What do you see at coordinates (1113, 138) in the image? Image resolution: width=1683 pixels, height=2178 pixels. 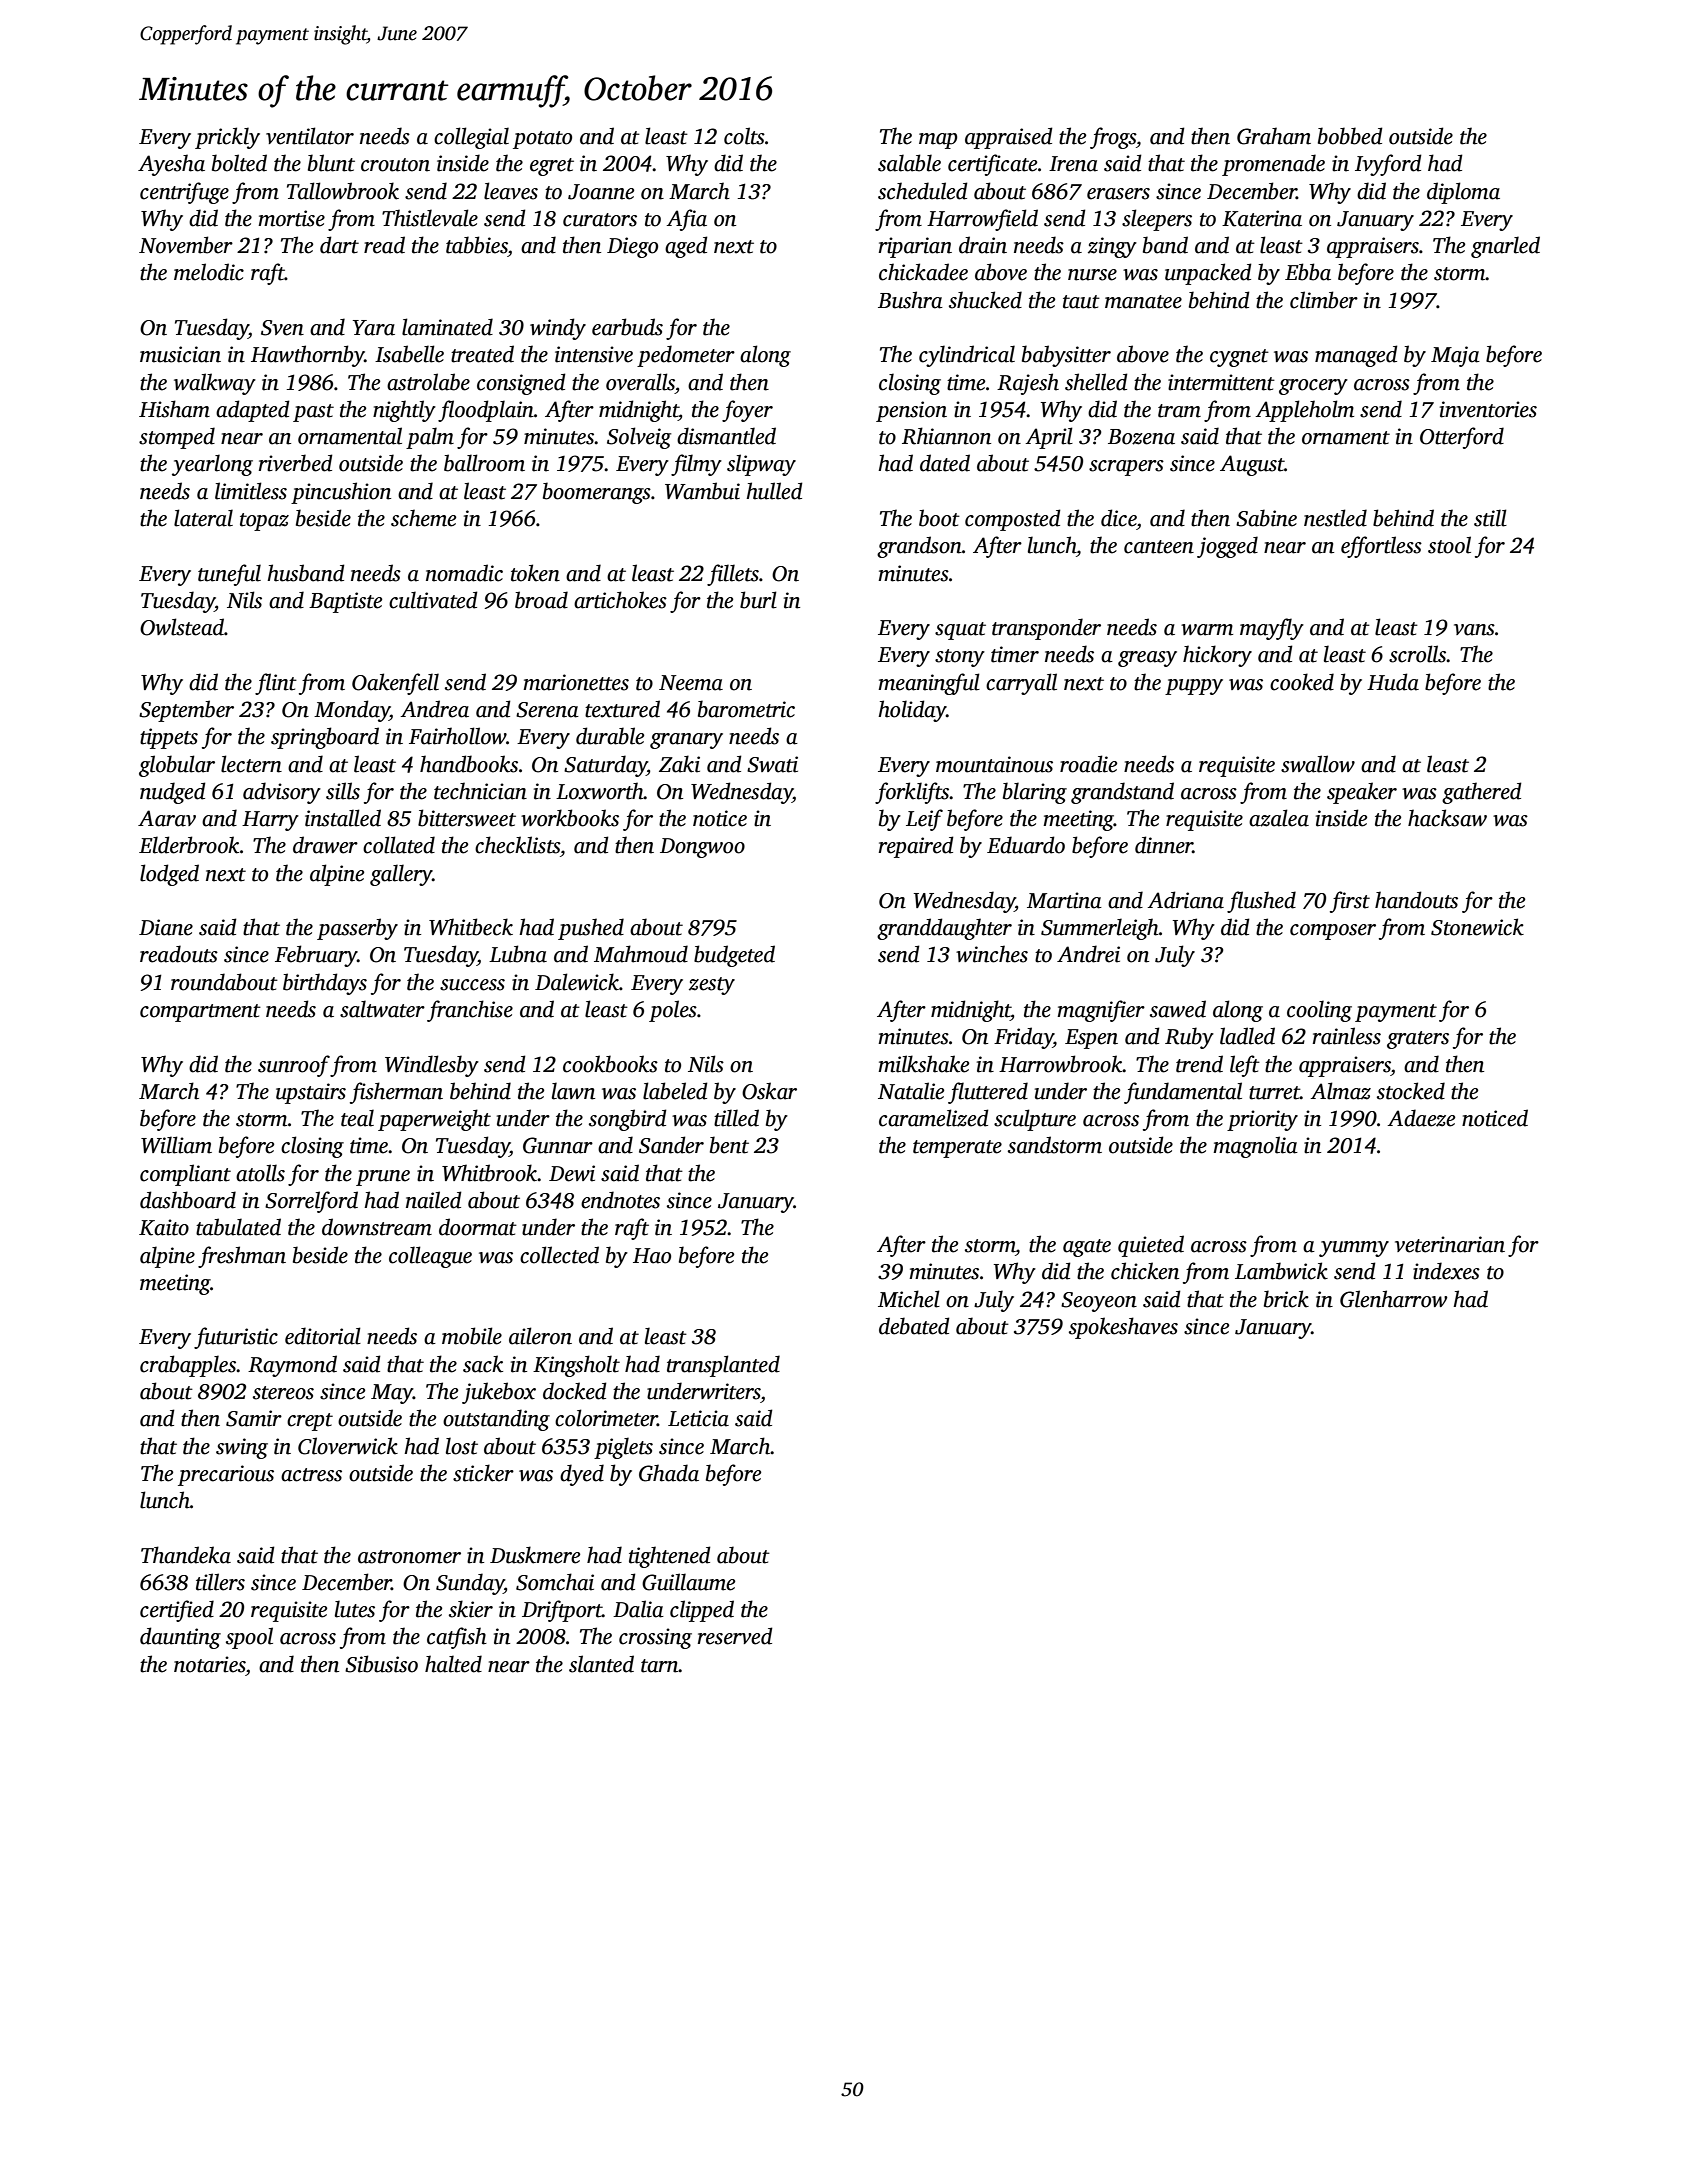 I see `frogs` at bounding box center [1113, 138].
